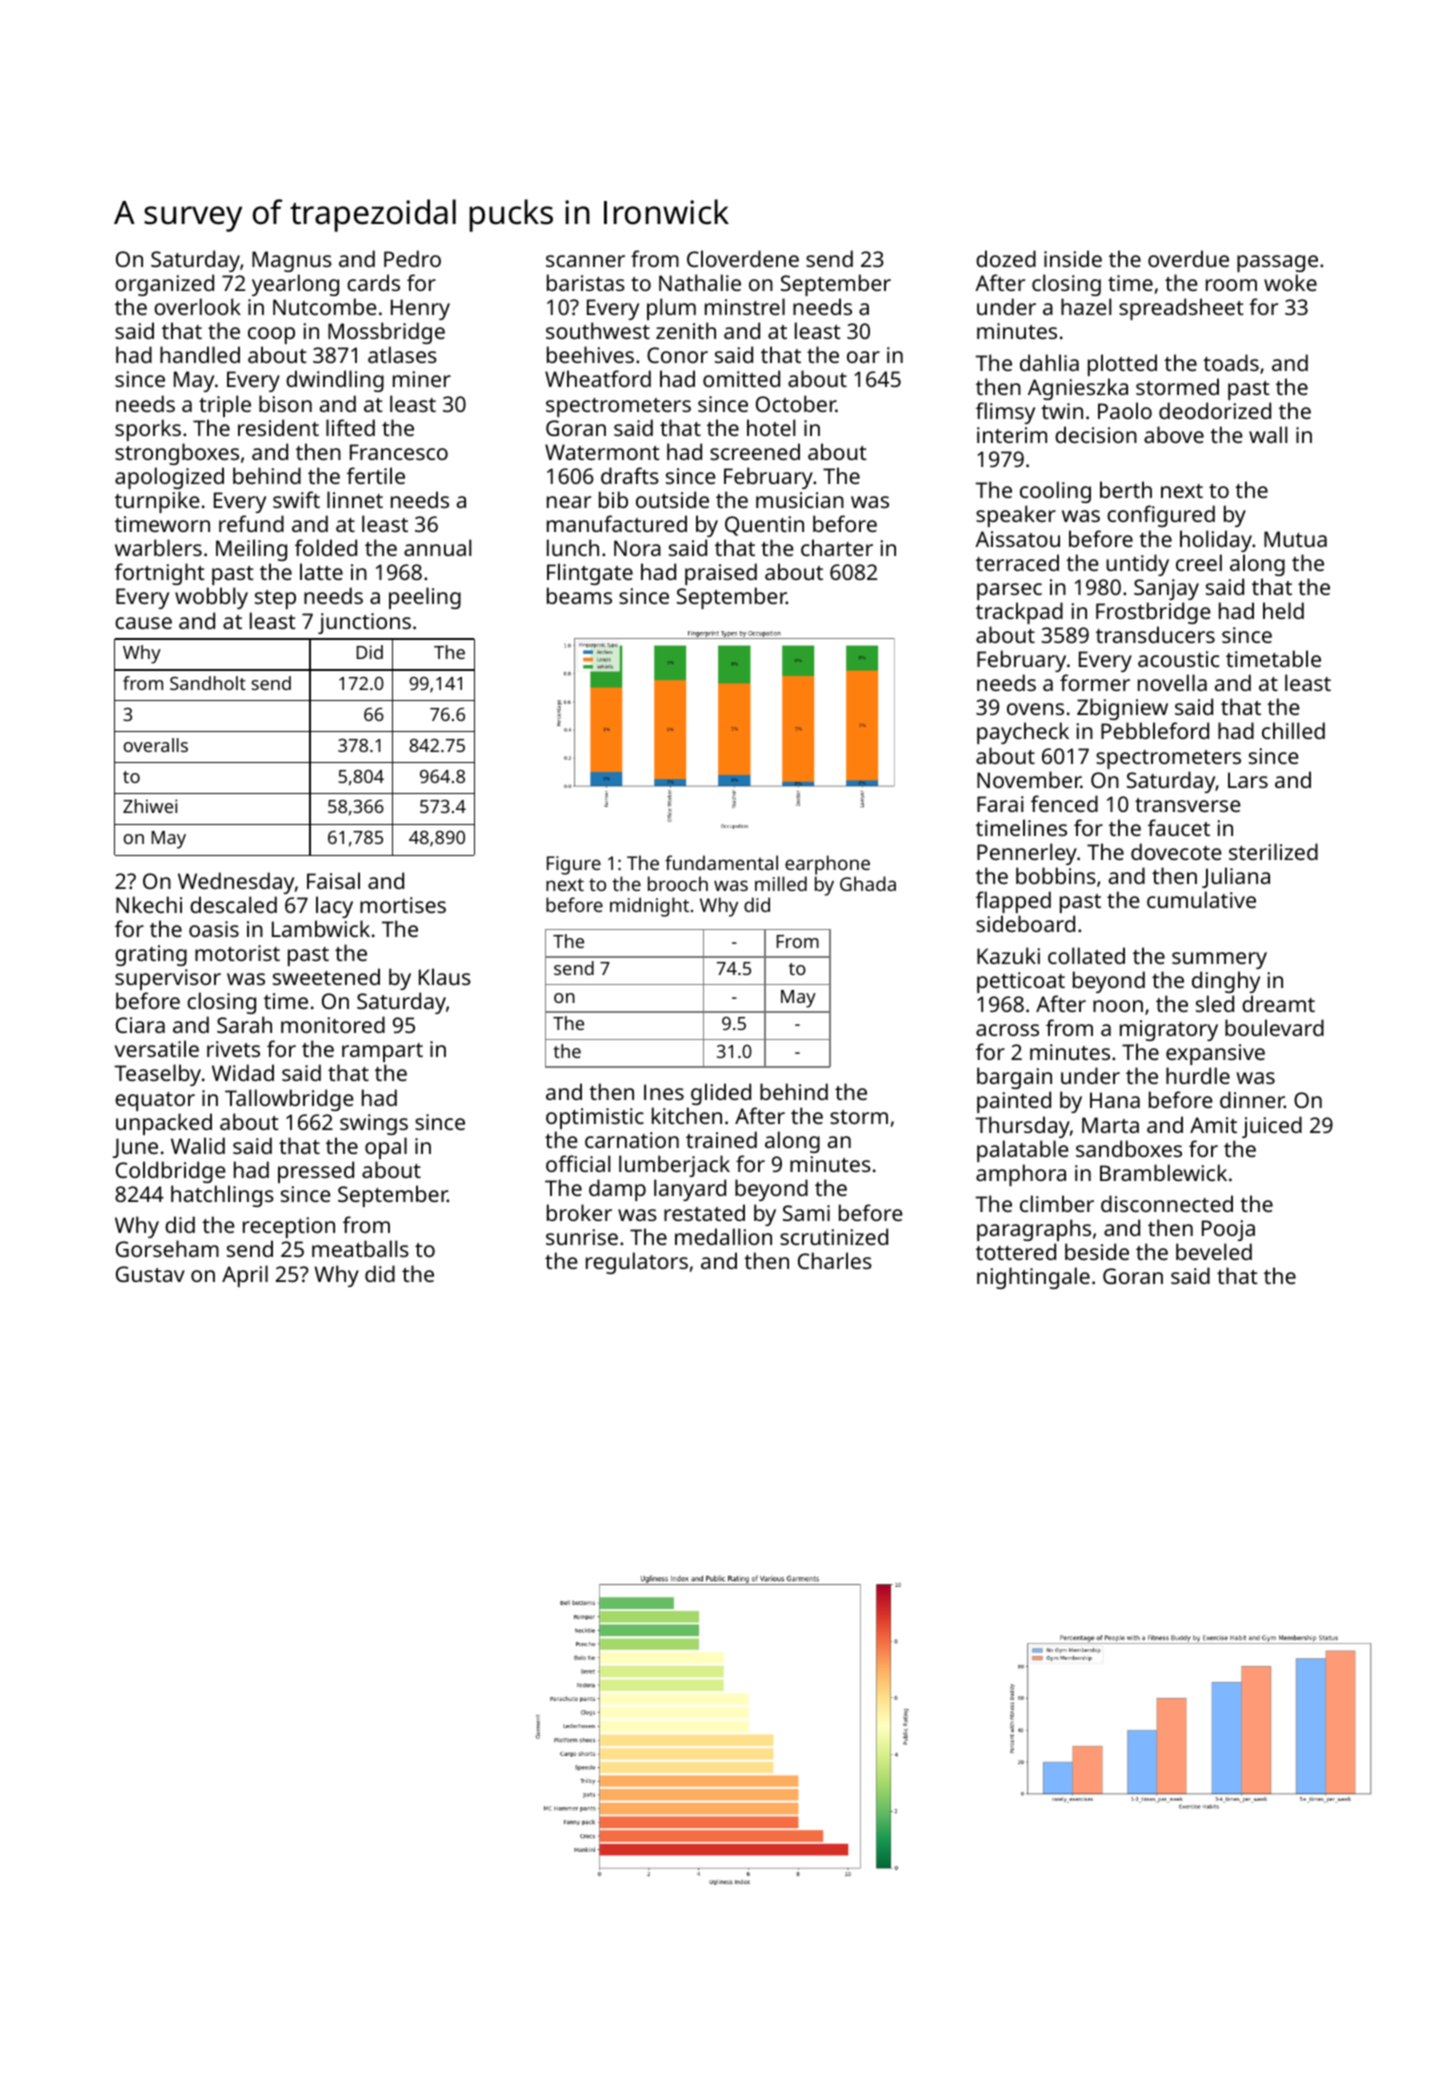 This screenshot has width=1450, height=2100. What do you see at coordinates (1019, 613) in the screenshot?
I see `trackpad` at bounding box center [1019, 613].
